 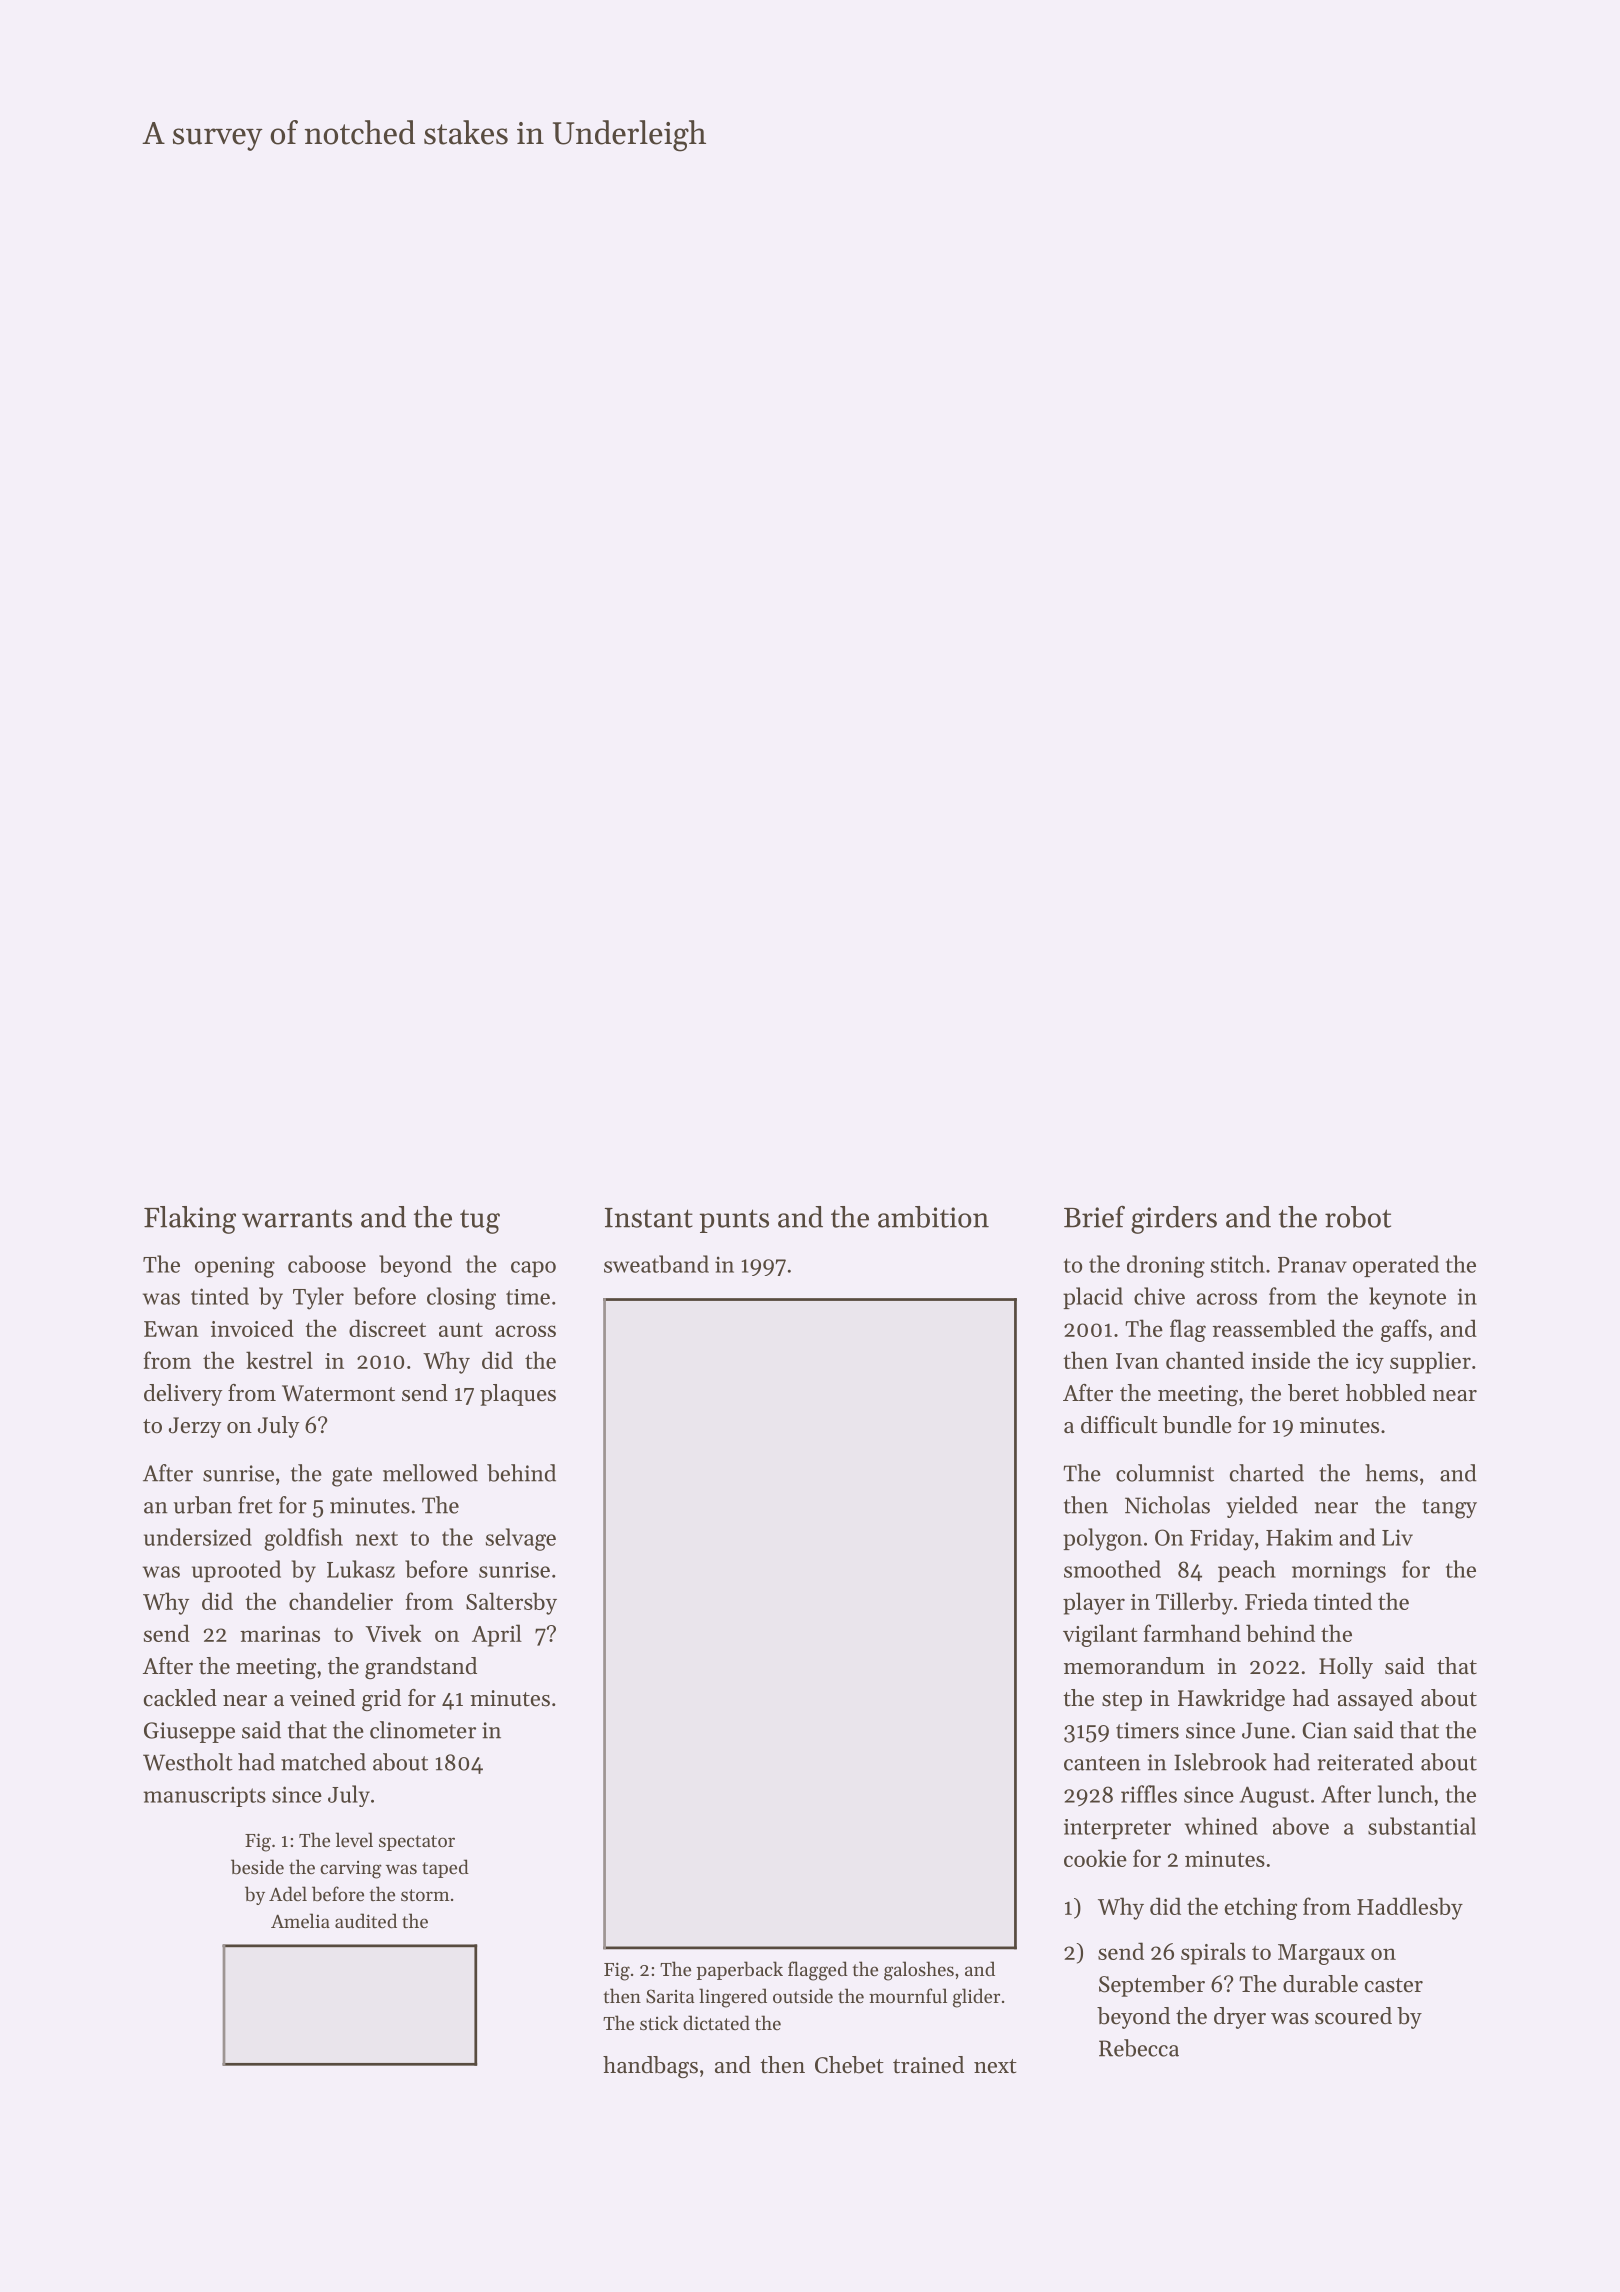 What do you see at coordinates (650, 2067) in the image?
I see `handbags` at bounding box center [650, 2067].
